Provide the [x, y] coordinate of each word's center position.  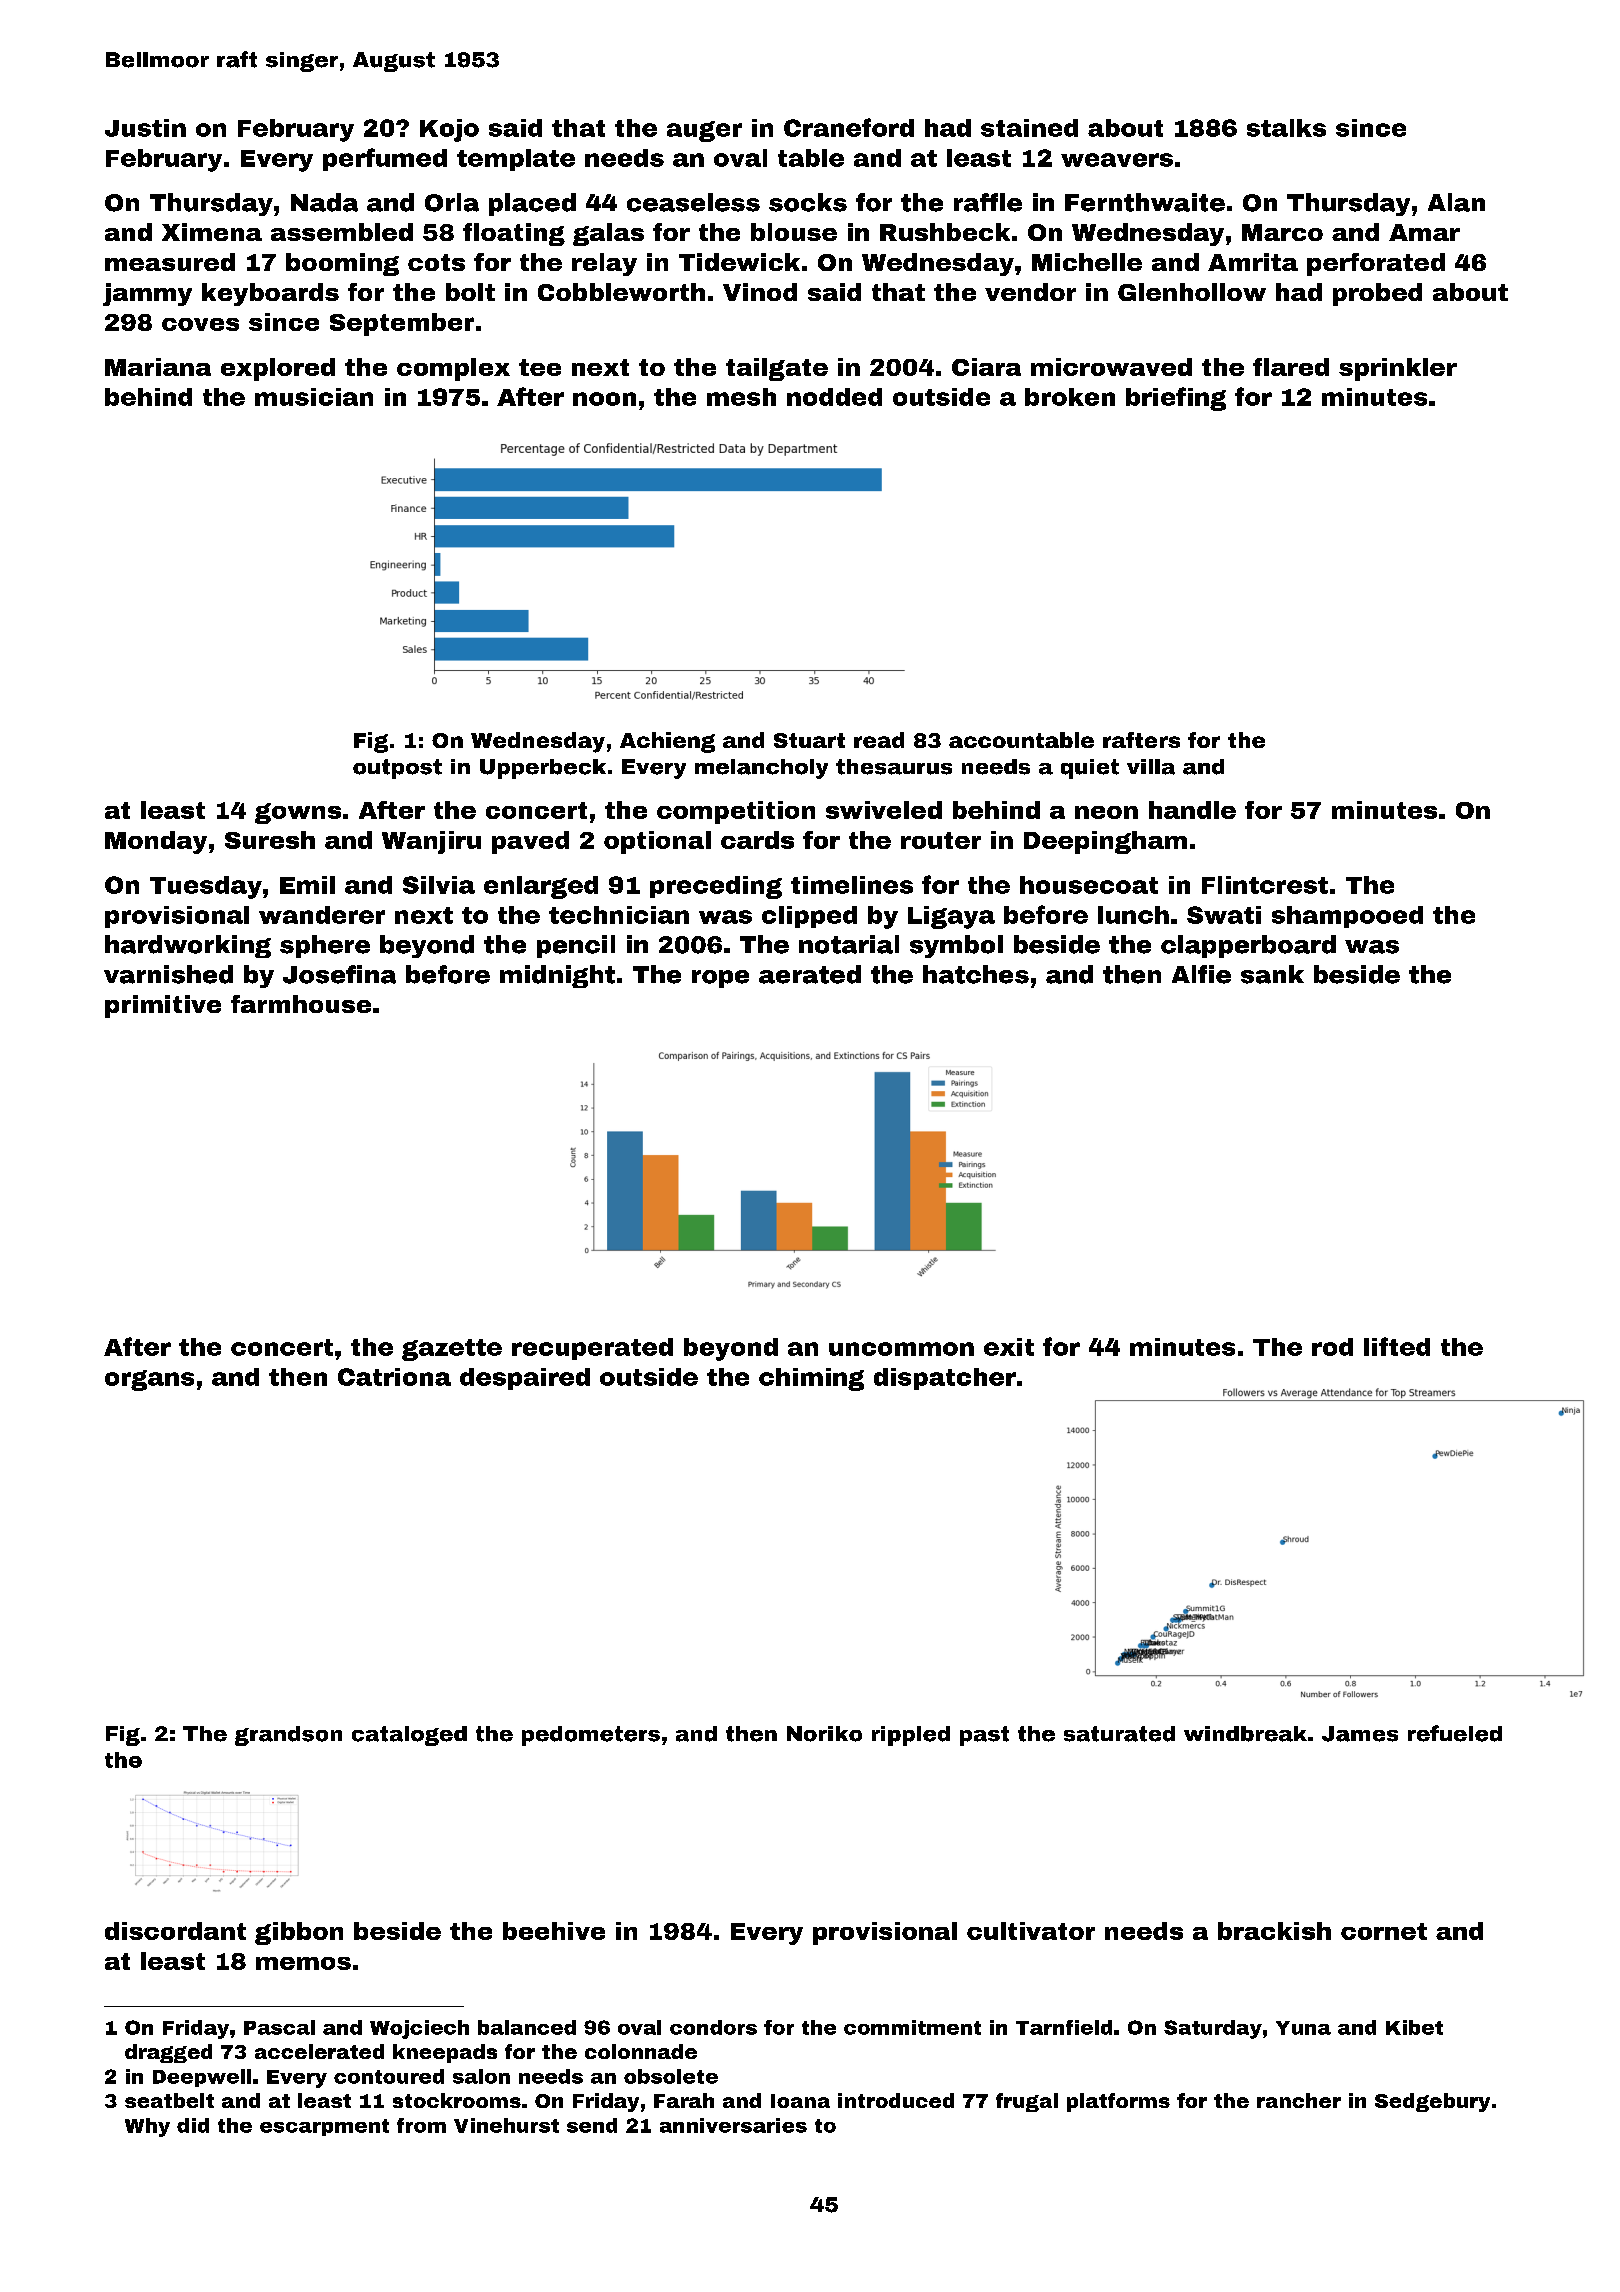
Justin [145, 128]
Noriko [824, 1734]
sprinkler [1398, 369]
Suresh [270, 840]
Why [147, 2127]
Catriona [394, 1377]
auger [704, 131]
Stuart [809, 740]
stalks [1286, 128]
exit [1009, 1347]
